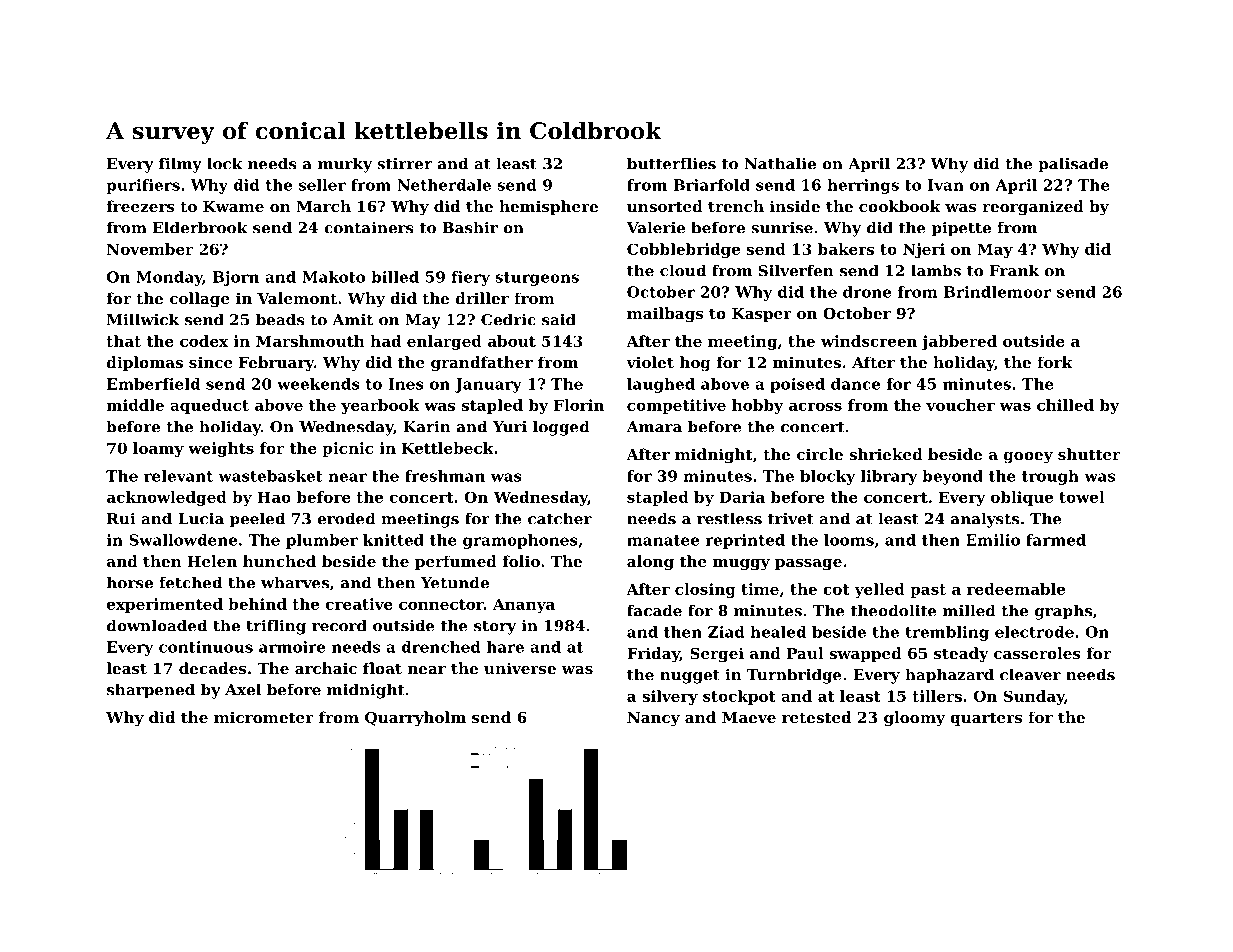 Image resolution: width=1233 pixels, height=952 pixels. I want to click on lambs, so click(936, 270).
